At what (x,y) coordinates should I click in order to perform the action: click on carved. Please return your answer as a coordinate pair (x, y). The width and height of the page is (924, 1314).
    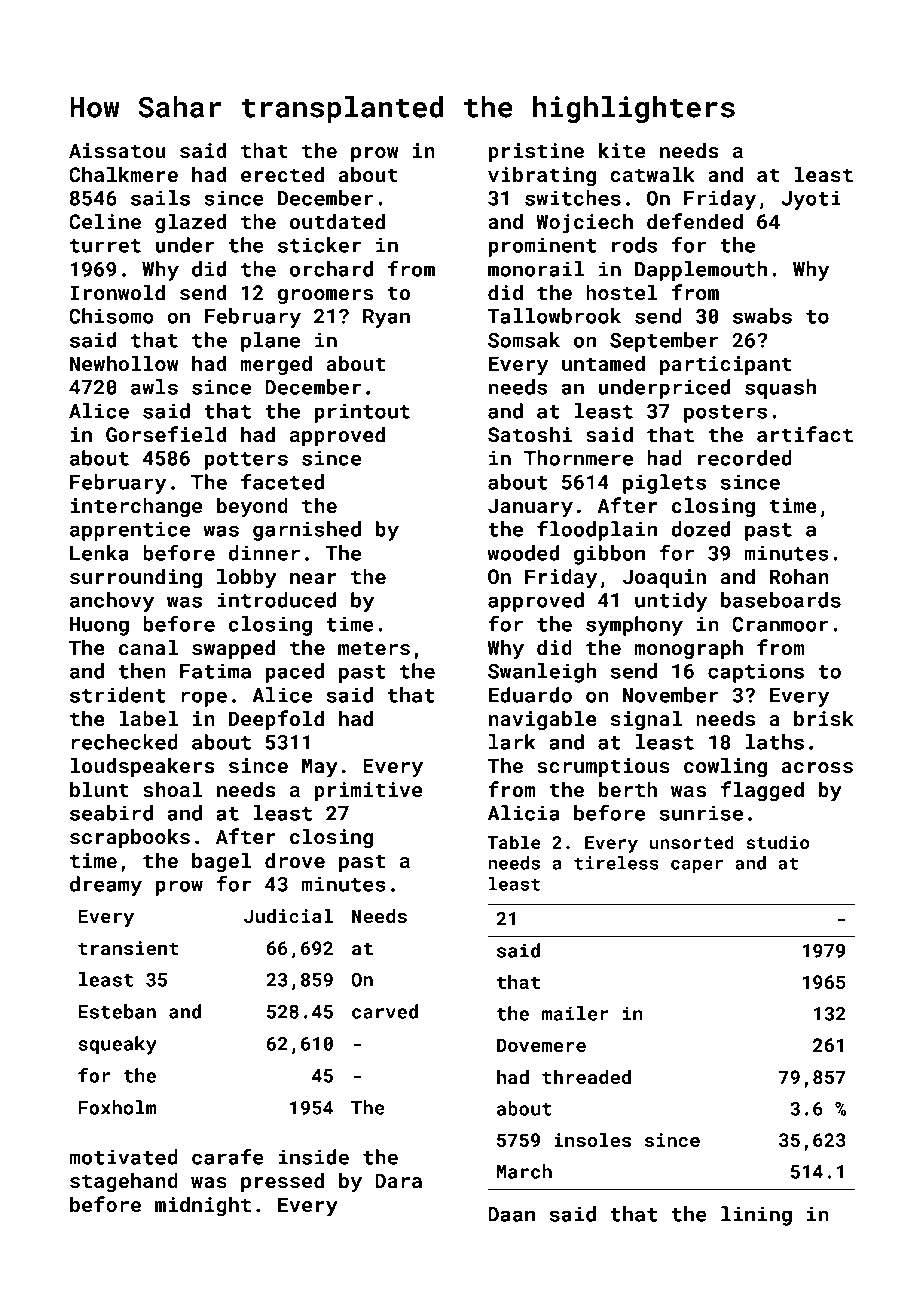
    Looking at the image, I should click on (385, 1011).
